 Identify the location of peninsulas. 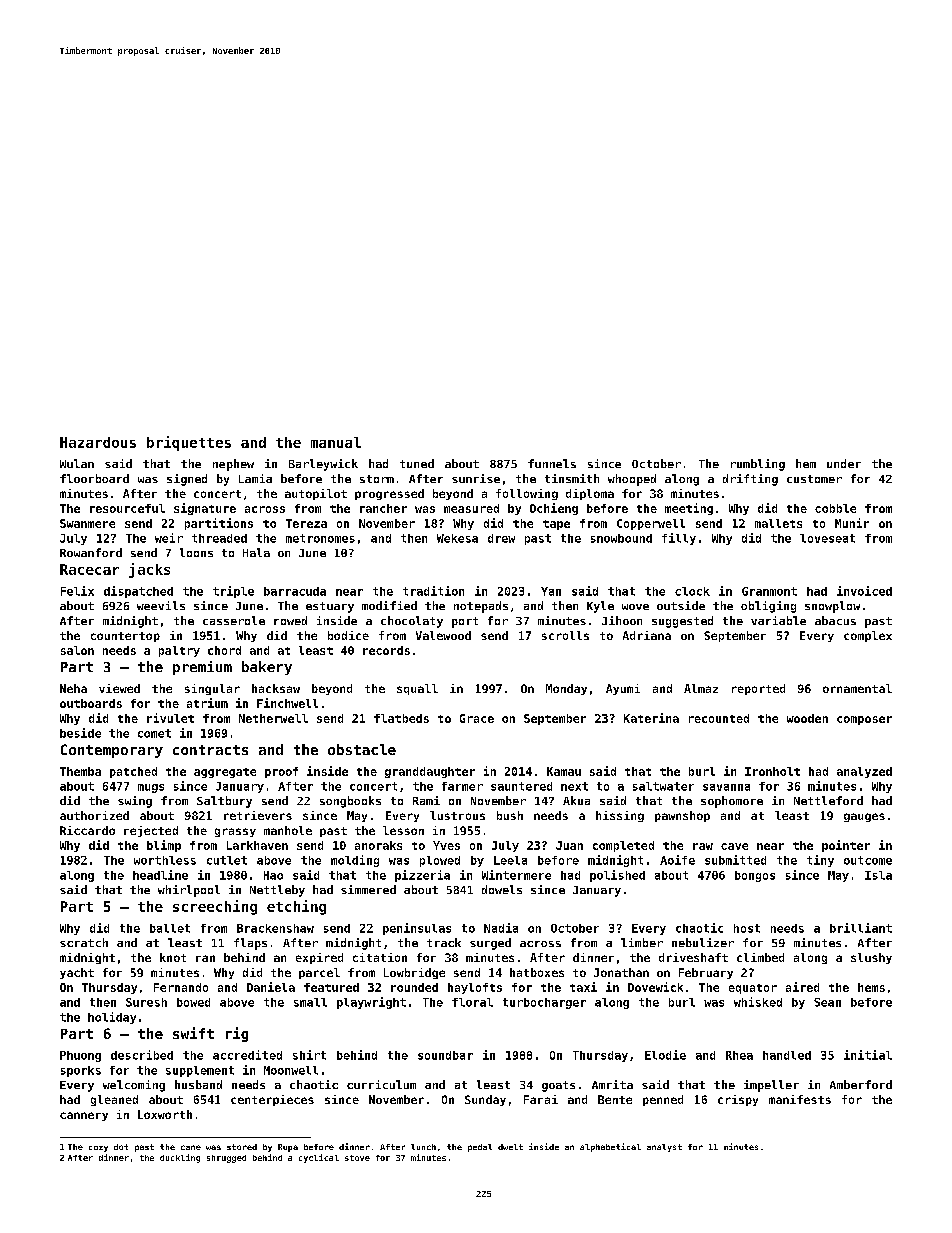
(417, 929).
